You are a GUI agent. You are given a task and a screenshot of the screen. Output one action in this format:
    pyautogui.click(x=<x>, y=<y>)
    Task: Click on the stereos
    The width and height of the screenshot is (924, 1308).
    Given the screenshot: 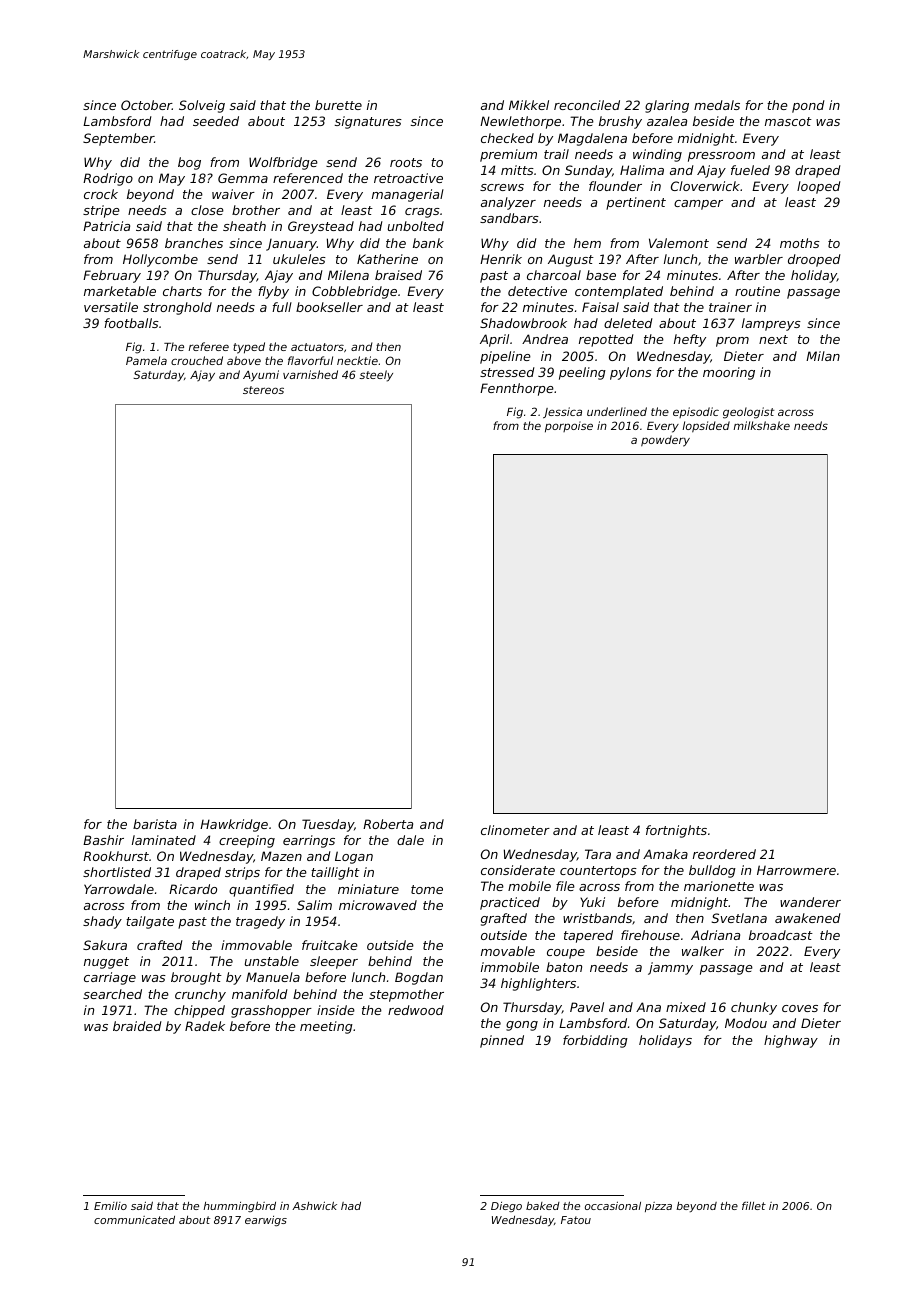 What is the action you would take?
    pyautogui.click(x=263, y=390)
